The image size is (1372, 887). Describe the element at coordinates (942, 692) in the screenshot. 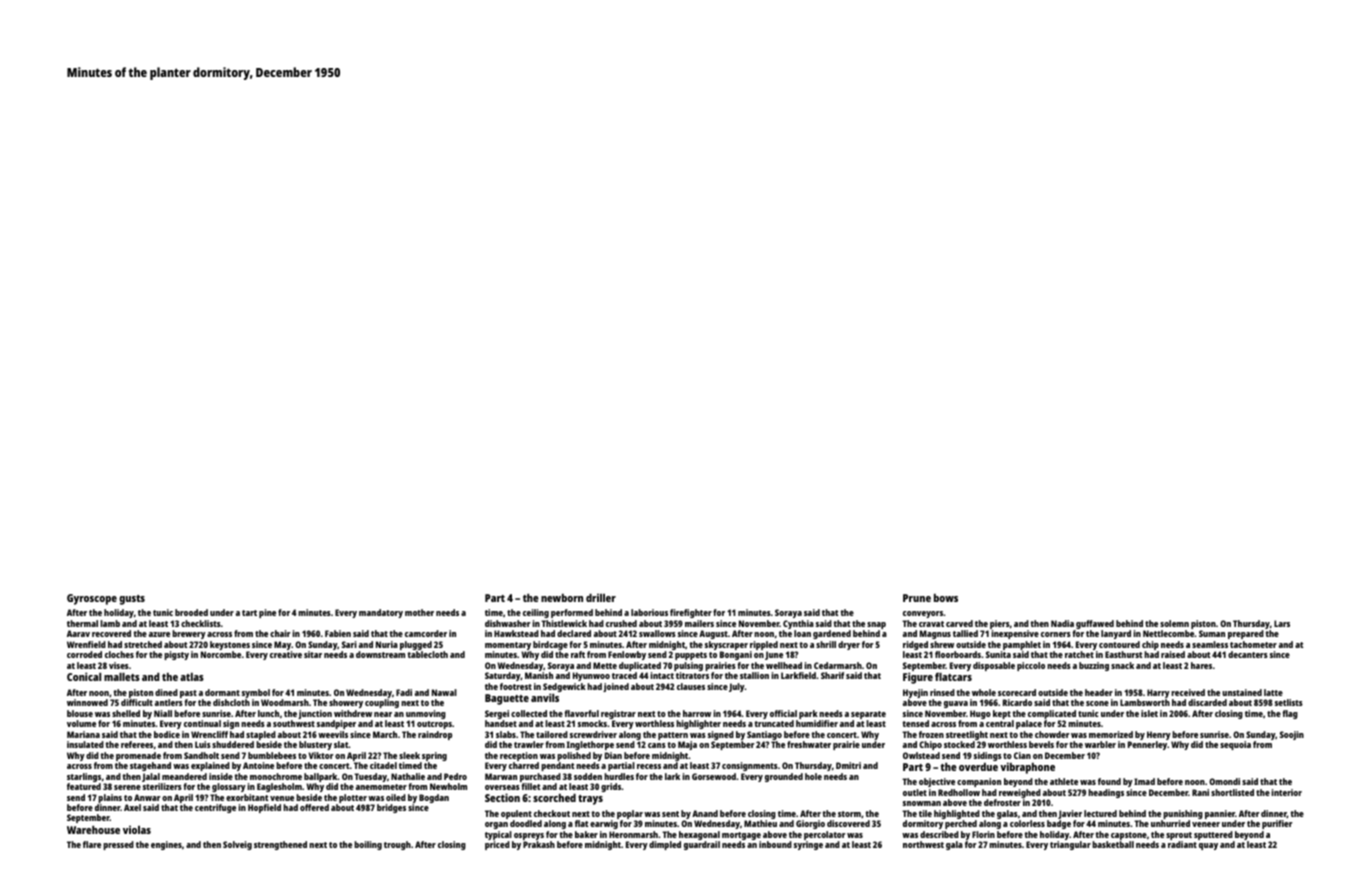

I see `rinsed` at that location.
